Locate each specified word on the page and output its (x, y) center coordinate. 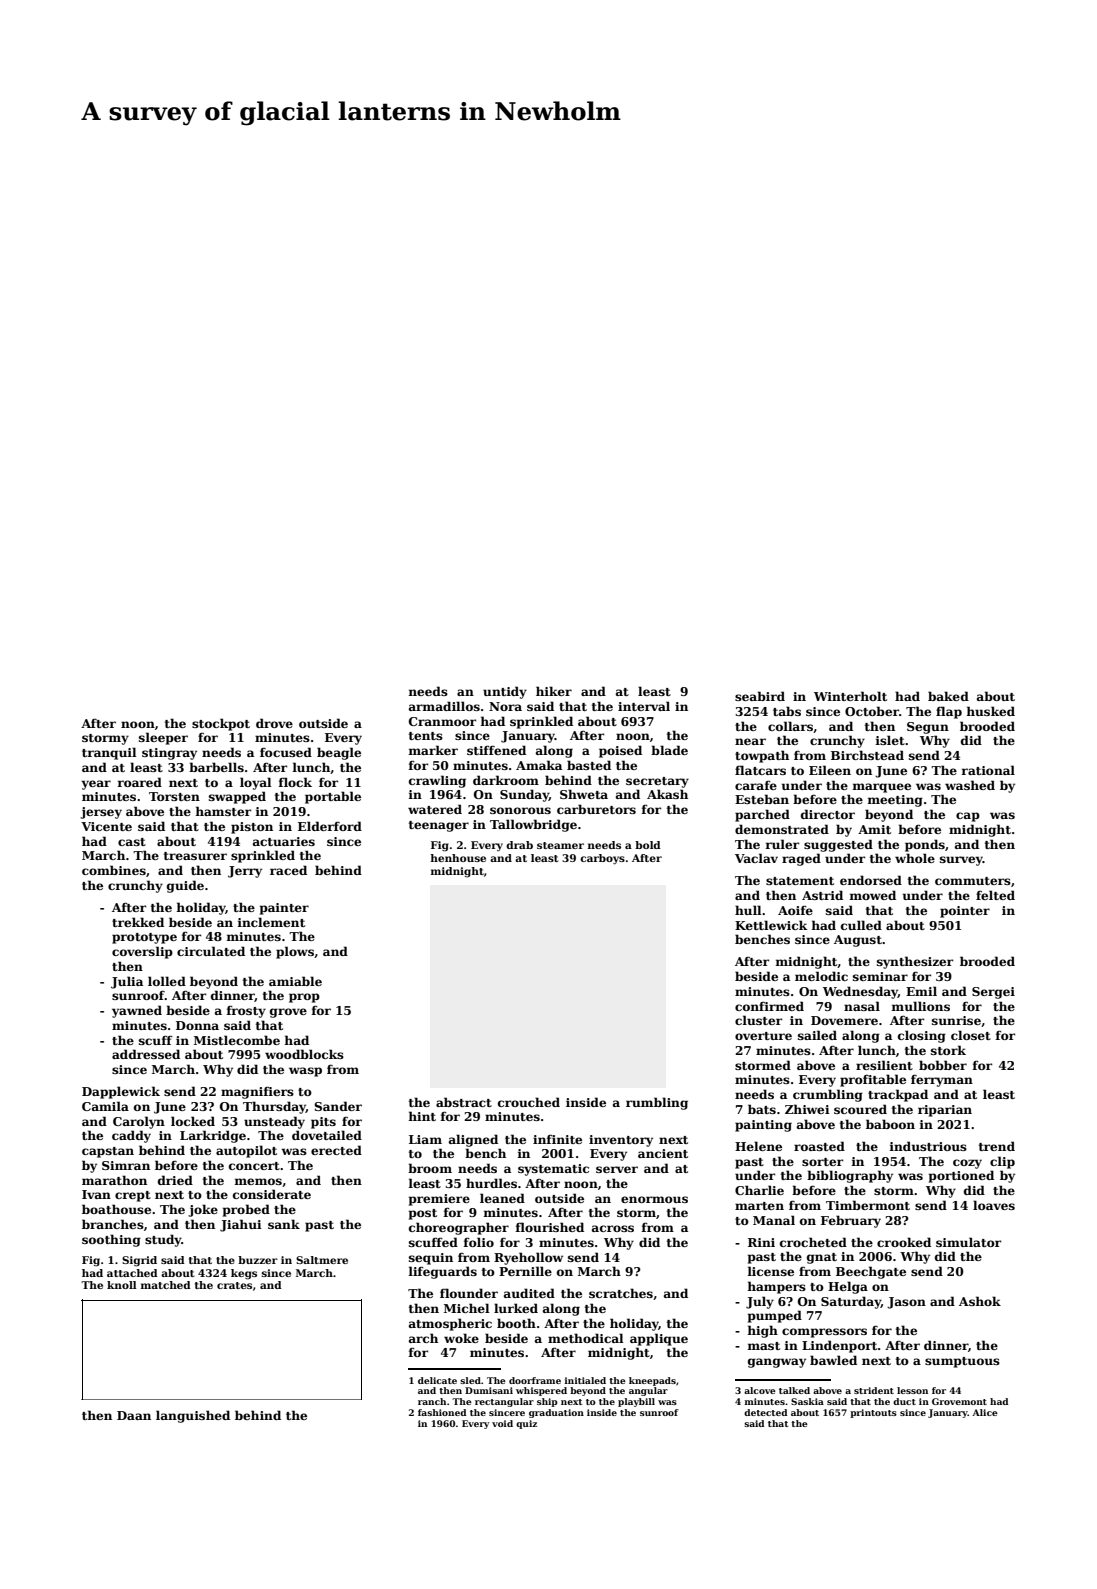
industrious (928, 1146)
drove (274, 723)
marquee (882, 788)
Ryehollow (528, 1258)
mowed (873, 895)
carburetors (596, 809)
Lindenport (839, 1346)
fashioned (442, 1412)
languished (193, 1416)
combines (114, 870)
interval (644, 706)
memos (258, 1181)
